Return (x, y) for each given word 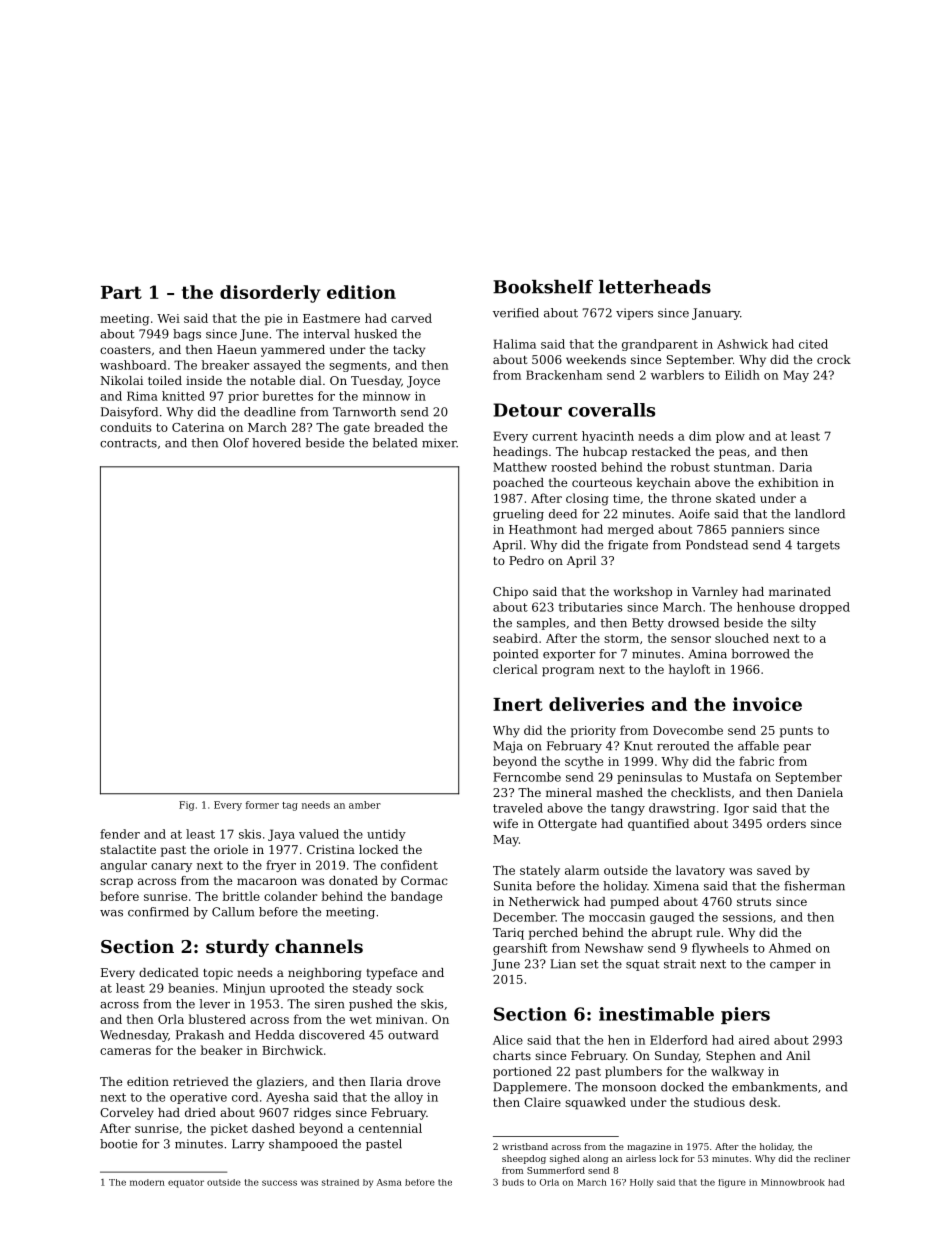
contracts (128, 443)
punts (796, 732)
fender (120, 834)
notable (272, 380)
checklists (701, 792)
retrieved (201, 1081)
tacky (409, 351)
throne (691, 498)
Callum (233, 912)
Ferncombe (527, 777)
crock (834, 359)
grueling (518, 515)
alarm (582, 870)
